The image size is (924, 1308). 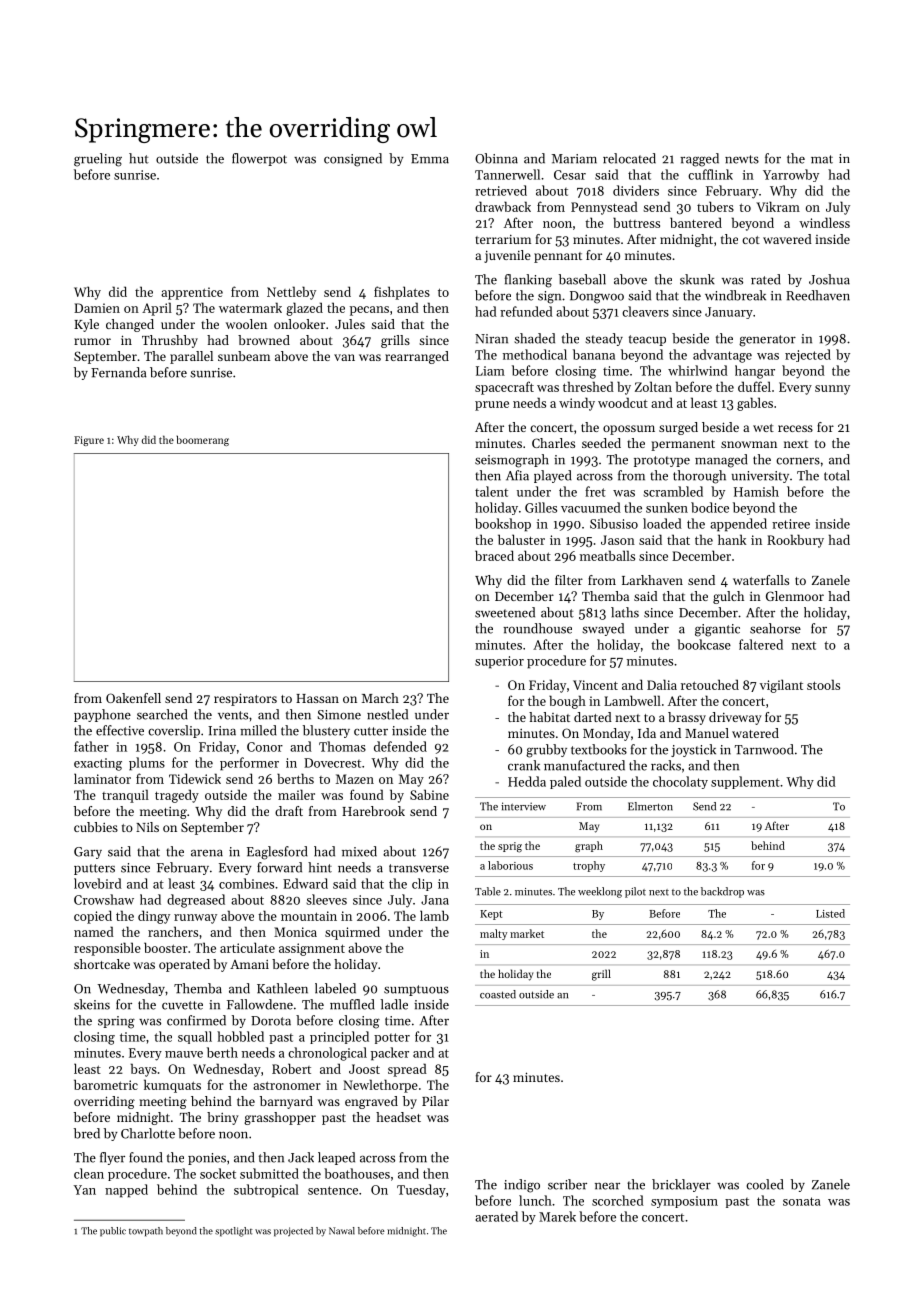 I want to click on Dorota, so click(x=271, y=1021).
